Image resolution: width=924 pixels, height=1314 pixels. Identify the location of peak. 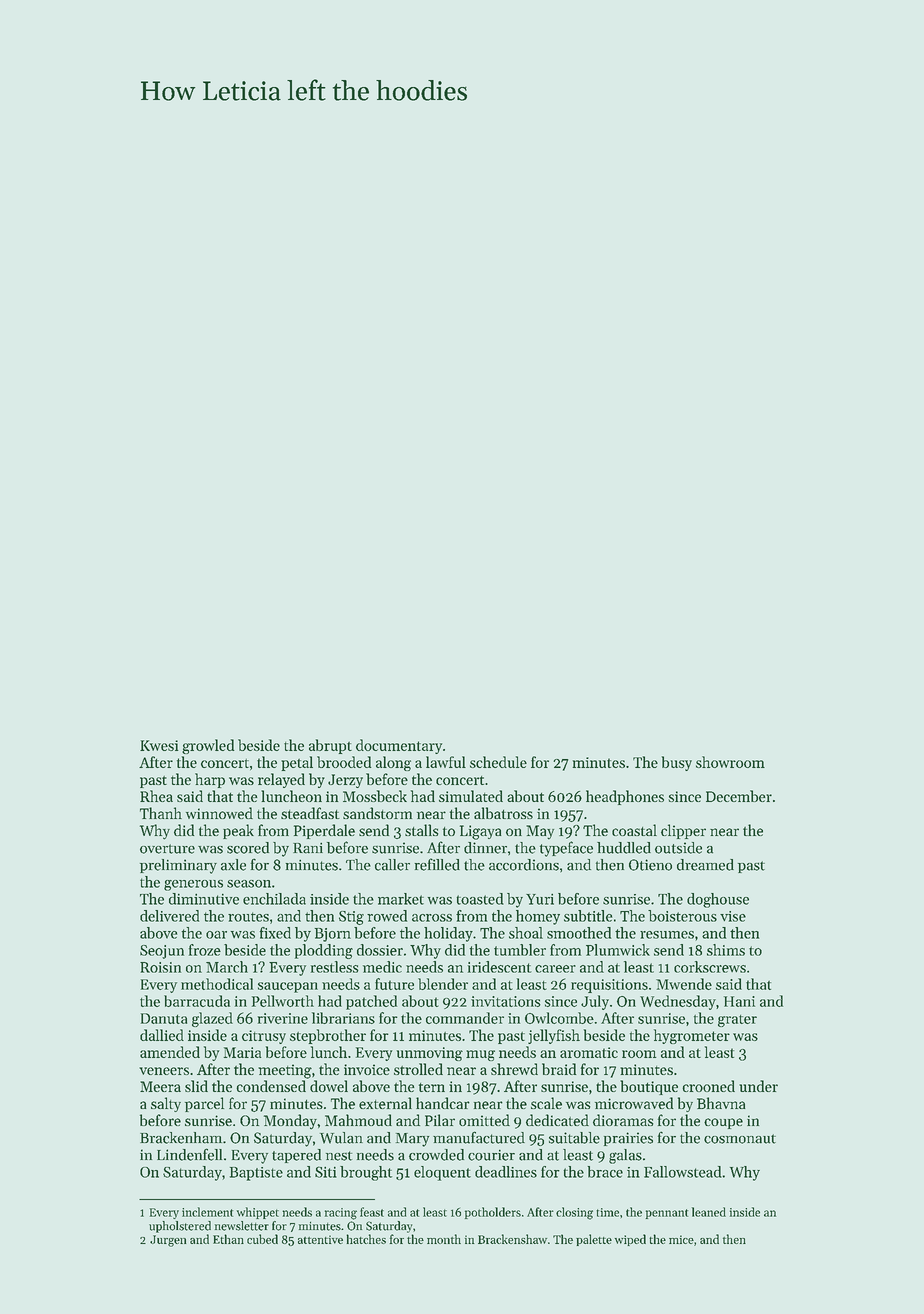
(238, 831).
